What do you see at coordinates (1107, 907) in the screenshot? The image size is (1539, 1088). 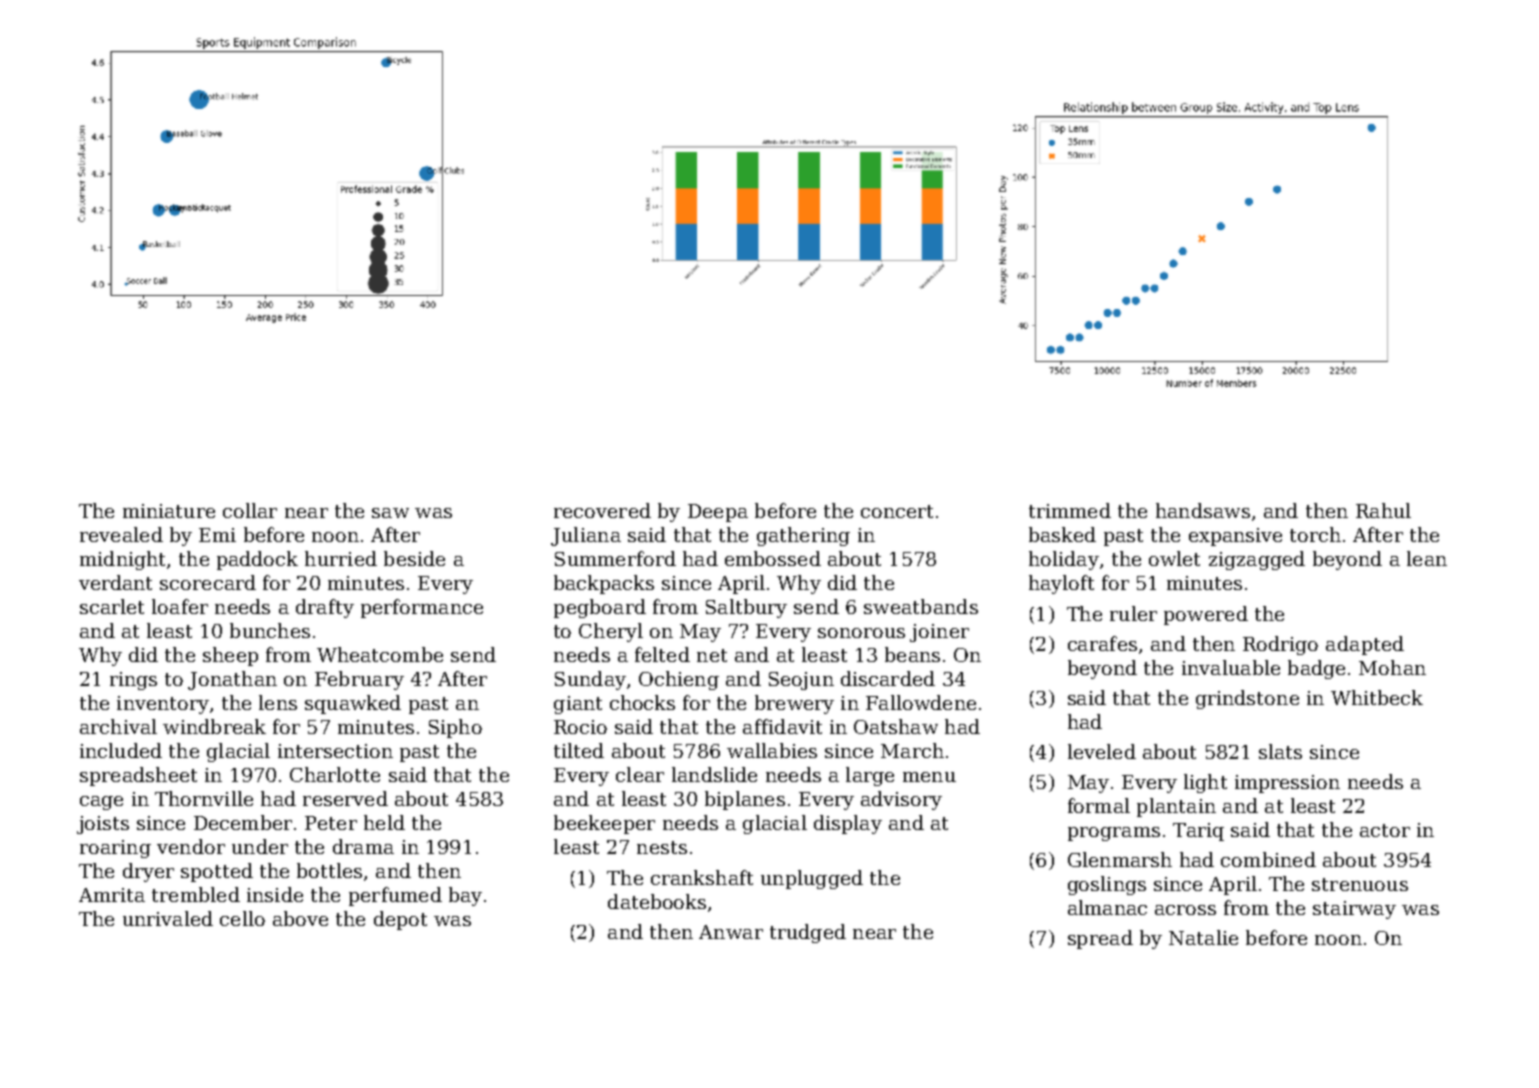 I see `almanac` at bounding box center [1107, 907].
